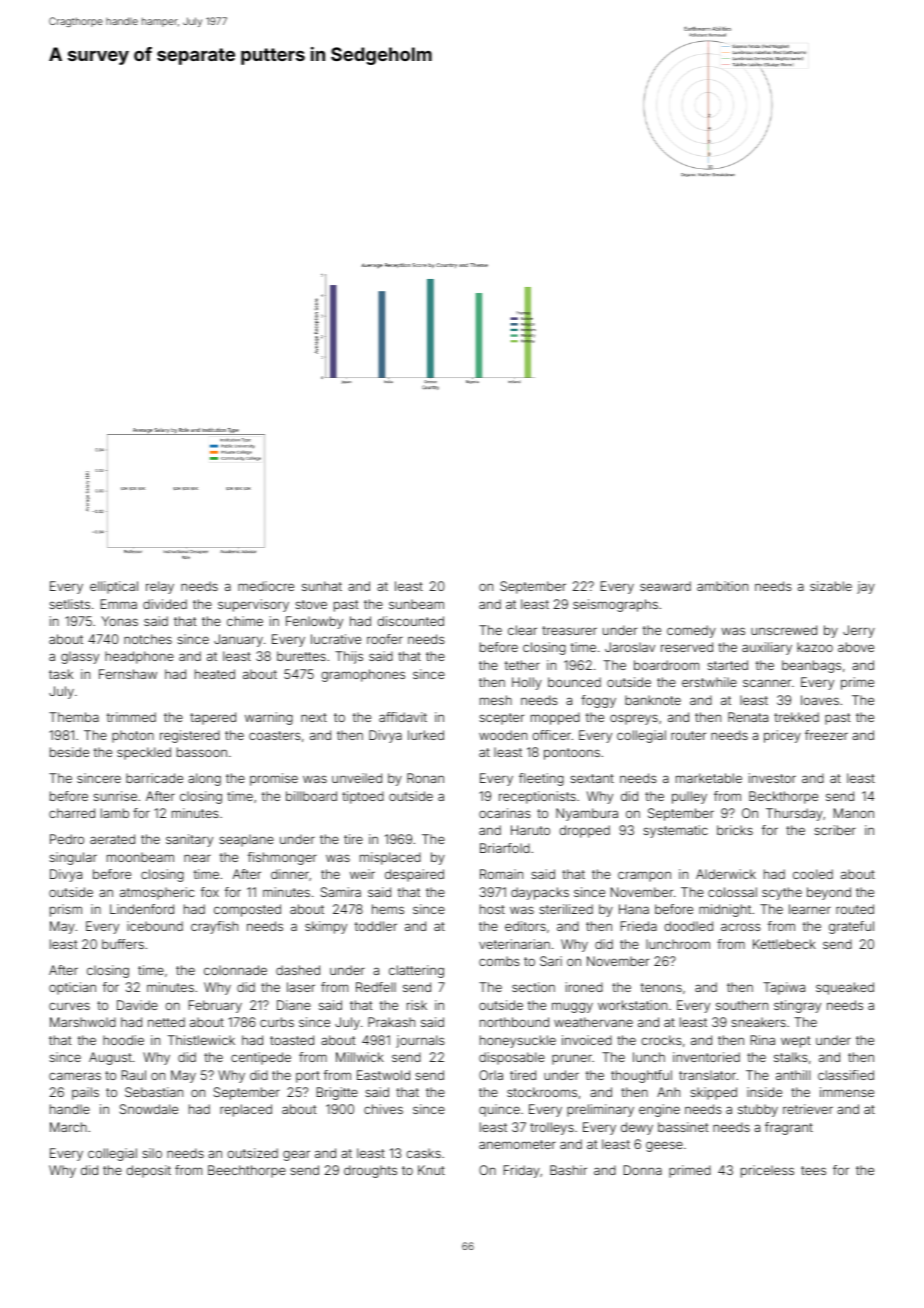  Describe the element at coordinates (274, 779) in the document. I see `promise` at that location.
